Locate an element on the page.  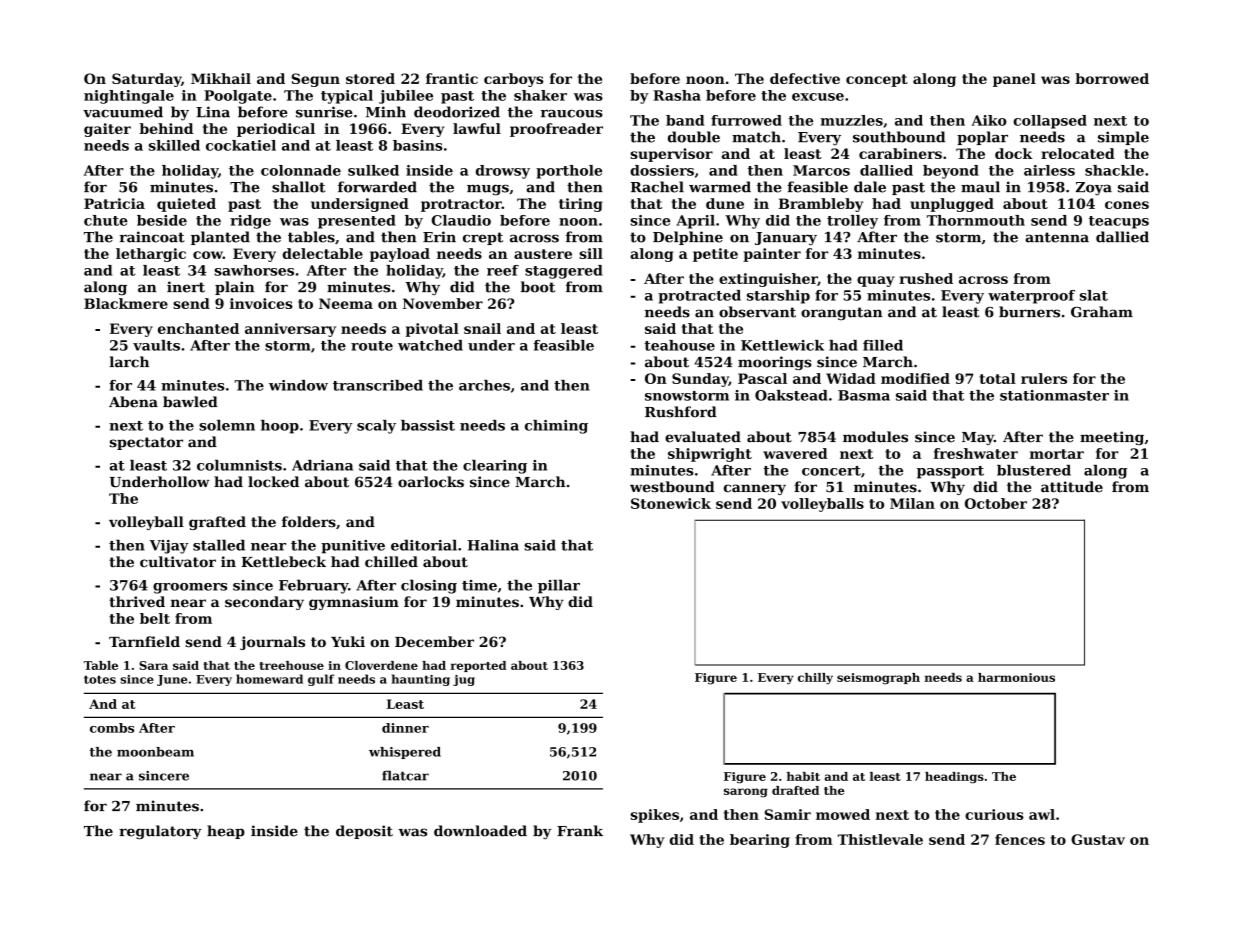
muzzles is located at coordinates (851, 120).
